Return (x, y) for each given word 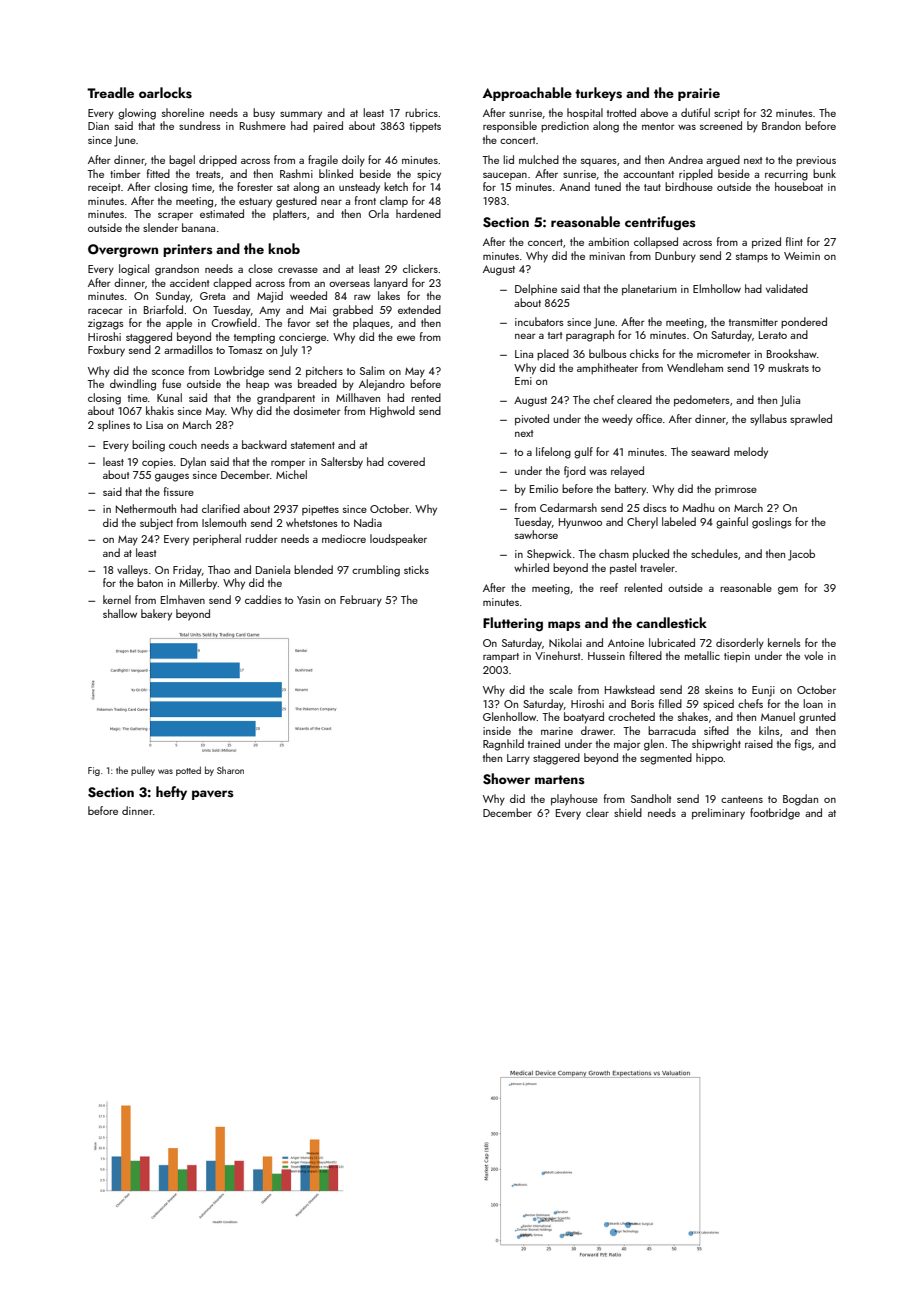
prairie (699, 94)
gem (788, 590)
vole (813, 655)
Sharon (230, 770)
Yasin (308, 600)
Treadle (110, 92)
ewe (406, 338)
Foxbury (106, 351)
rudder (261, 538)
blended (313, 569)
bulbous (608, 353)
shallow (120, 613)
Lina (524, 354)
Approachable (527, 94)
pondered (804, 323)
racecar (105, 311)
